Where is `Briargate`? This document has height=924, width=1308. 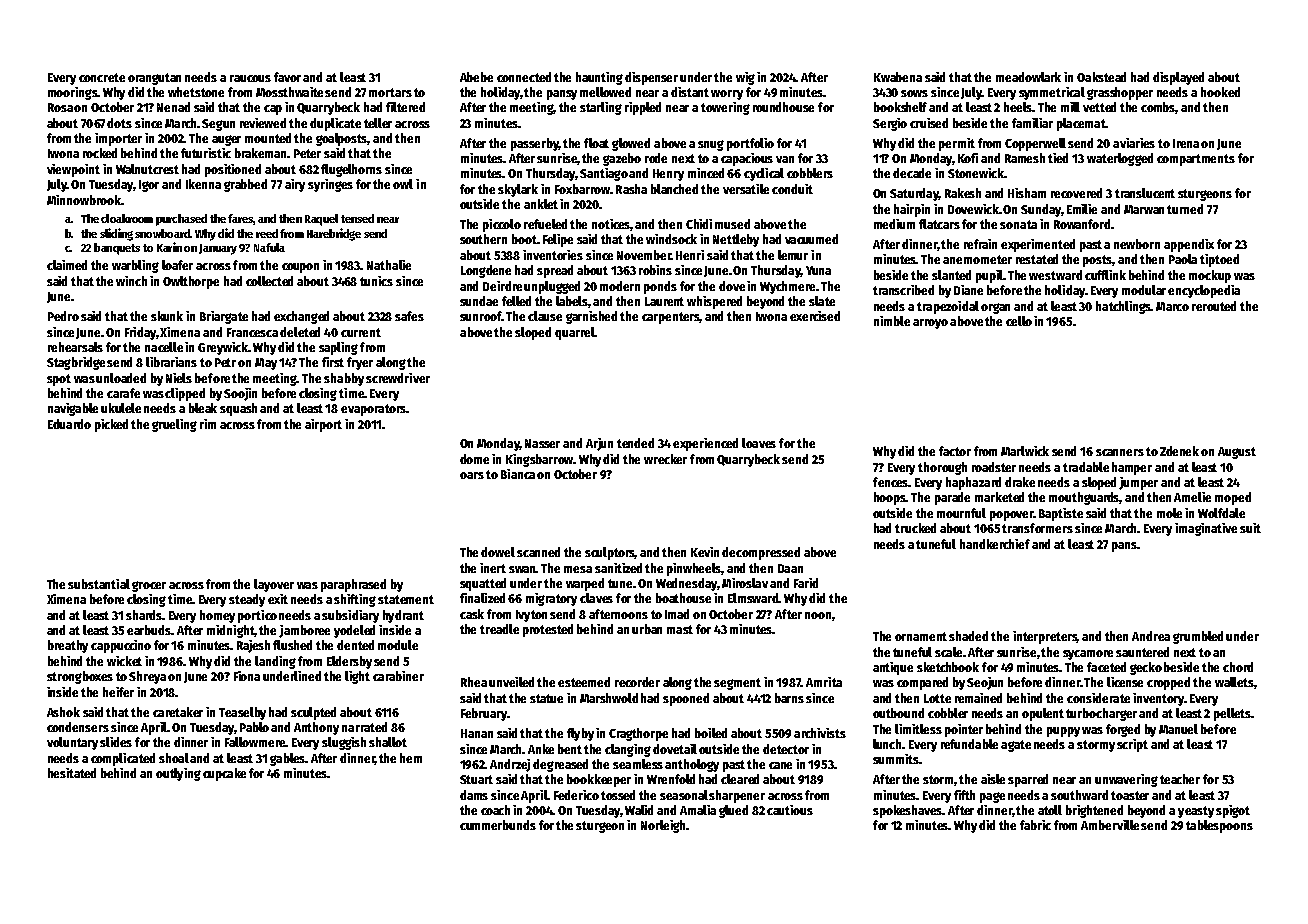 Briargate is located at coordinates (224, 317).
